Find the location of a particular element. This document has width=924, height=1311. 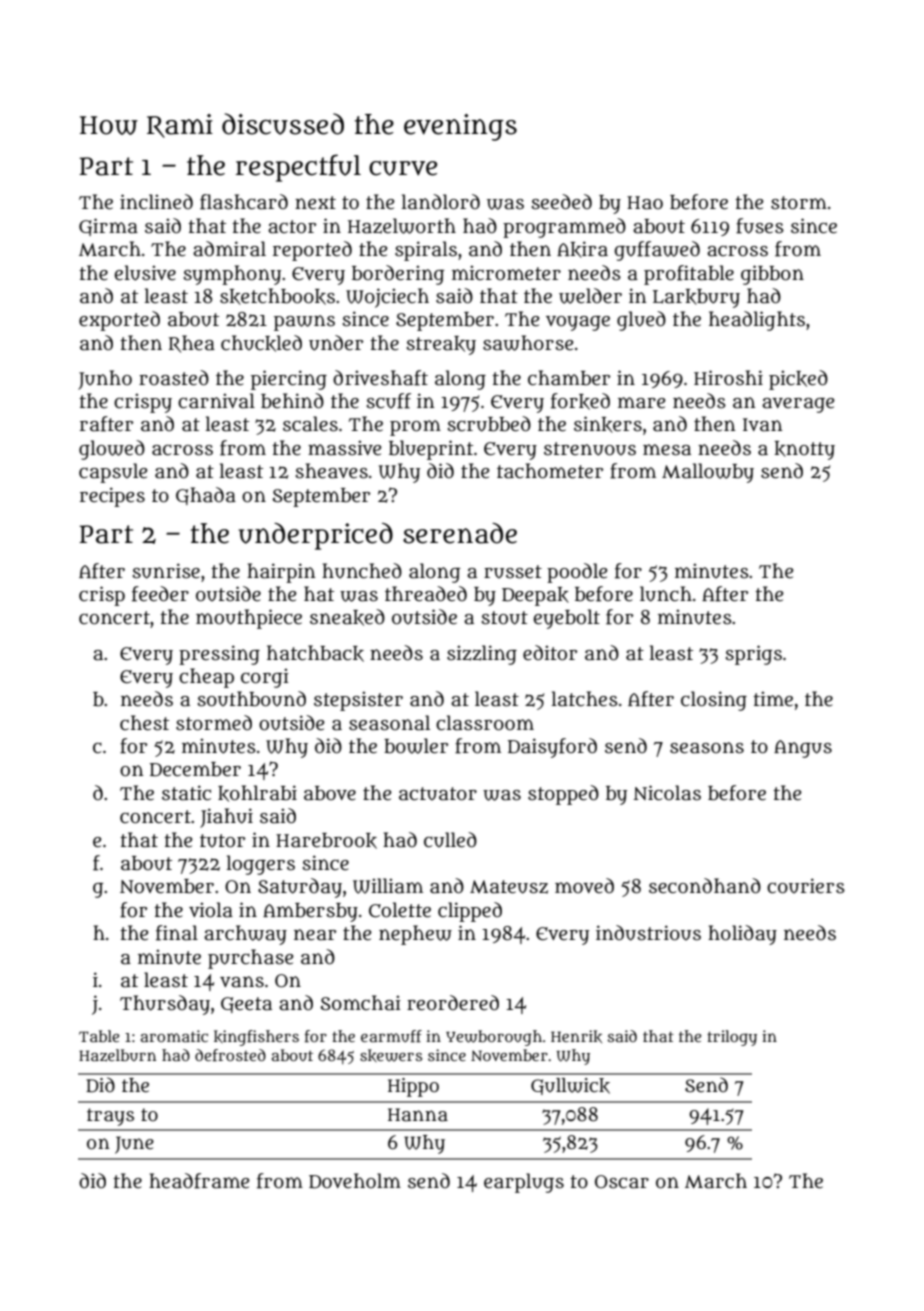

Thursday is located at coordinates (165, 1005).
